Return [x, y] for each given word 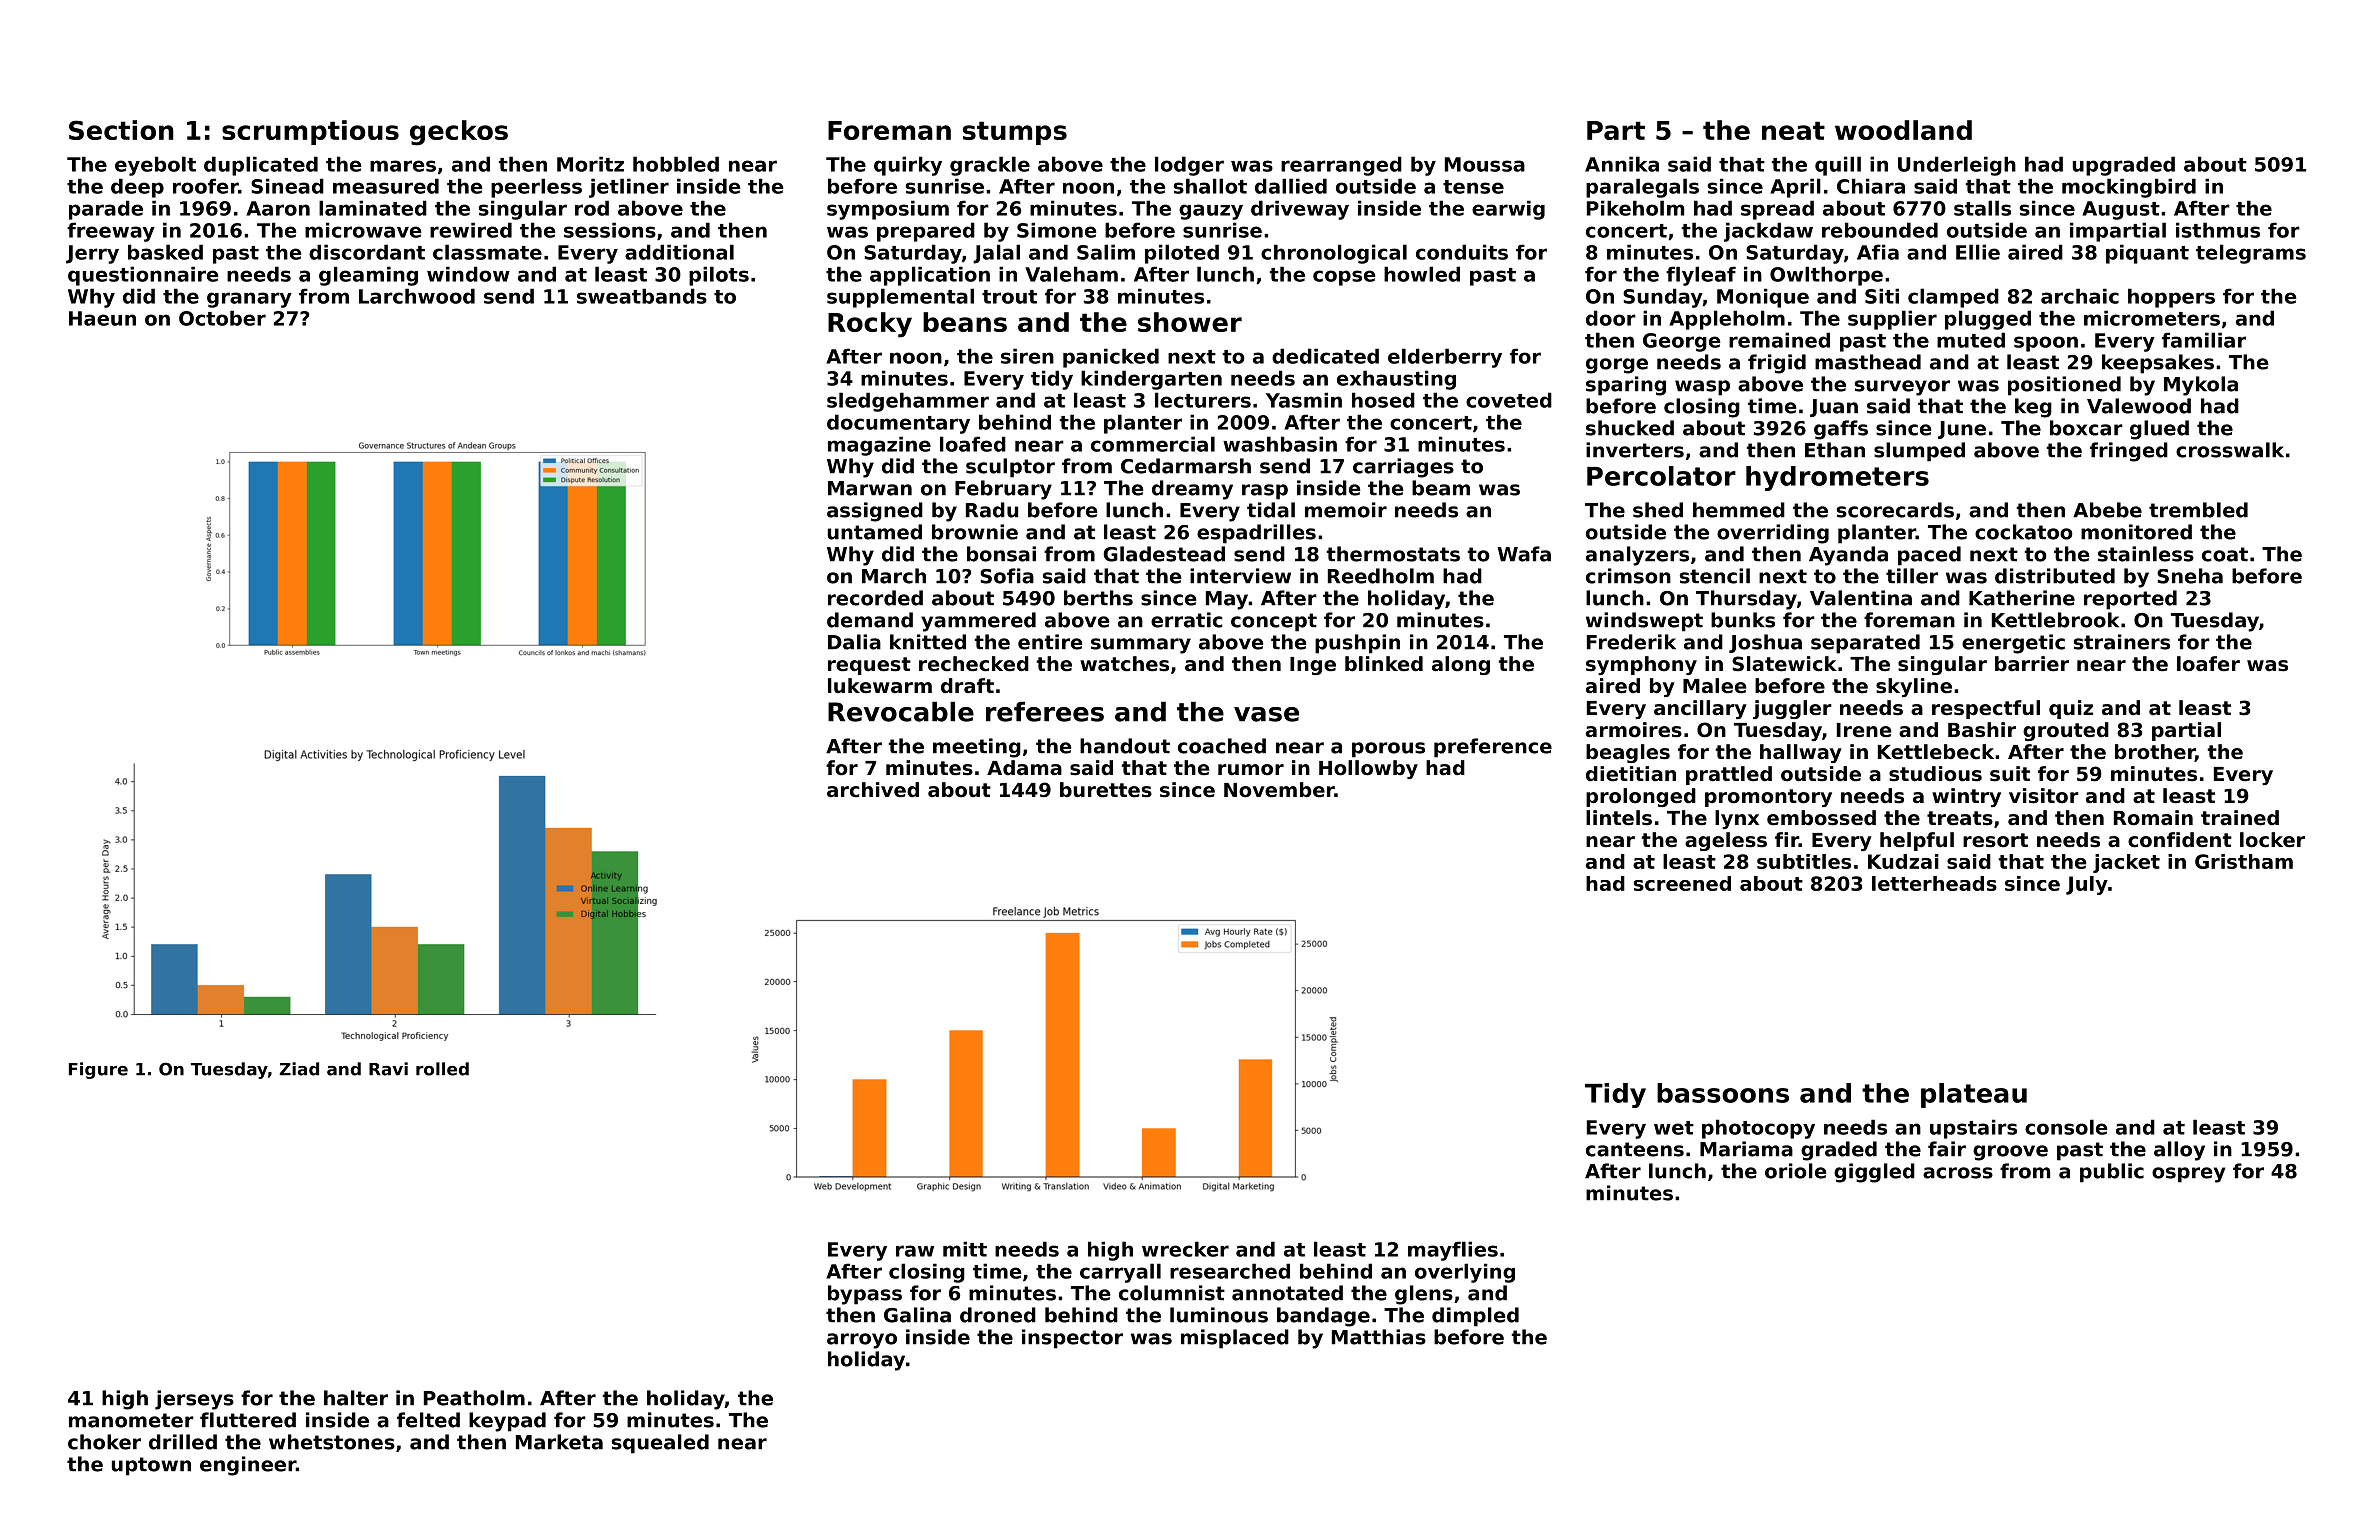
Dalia [854, 642]
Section [121, 130]
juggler [1792, 709]
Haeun [102, 318]
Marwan [870, 488]
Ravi [388, 1069]
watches [1124, 664]
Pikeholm [1635, 208]
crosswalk [2230, 450]
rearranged [1341, 166]
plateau [1974, 1095]
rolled [442, 1069]
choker [104, 1442]
